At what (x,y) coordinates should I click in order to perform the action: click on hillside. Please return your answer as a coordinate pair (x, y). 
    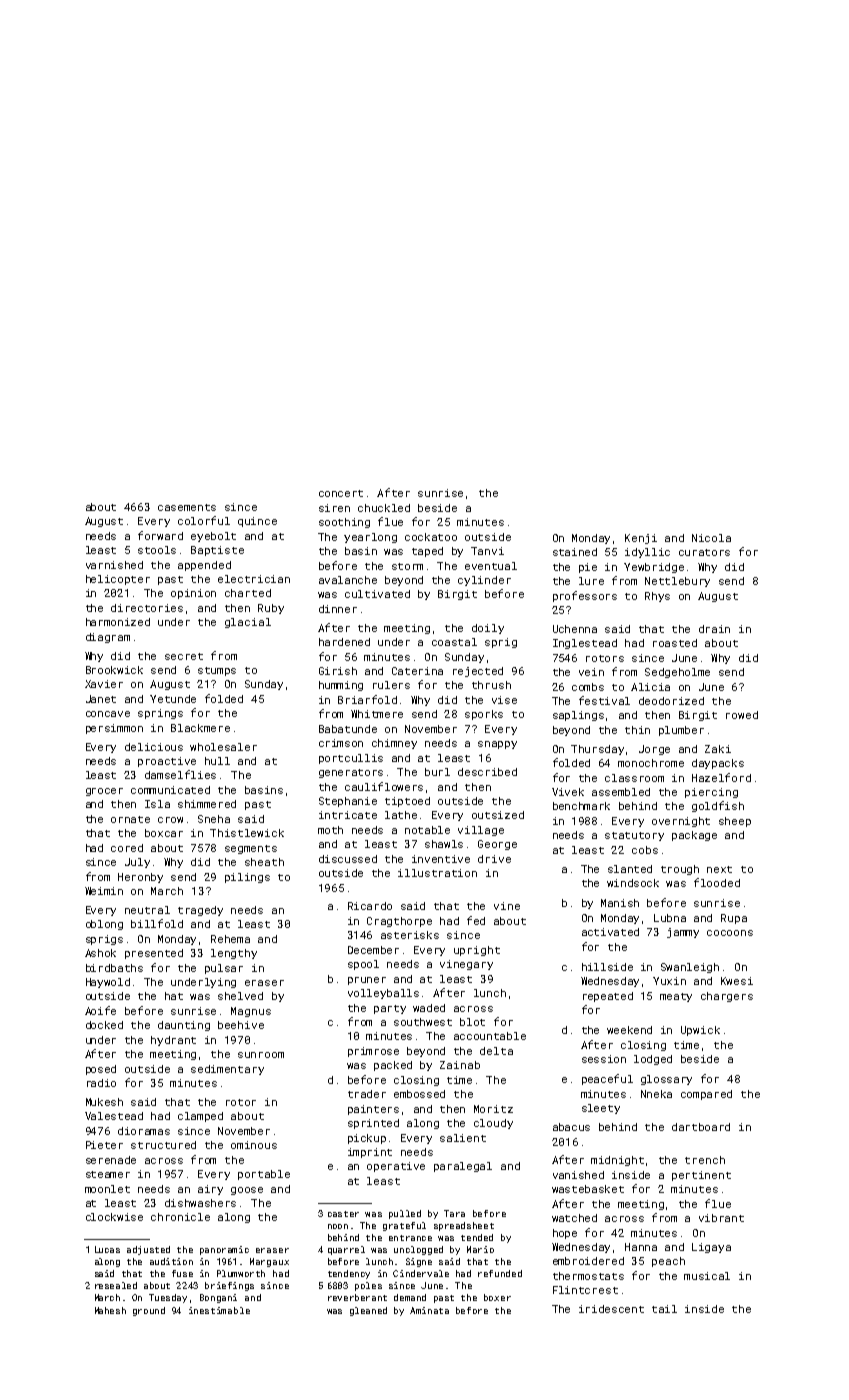
    Looking at the image, I should click on (607, 967).
